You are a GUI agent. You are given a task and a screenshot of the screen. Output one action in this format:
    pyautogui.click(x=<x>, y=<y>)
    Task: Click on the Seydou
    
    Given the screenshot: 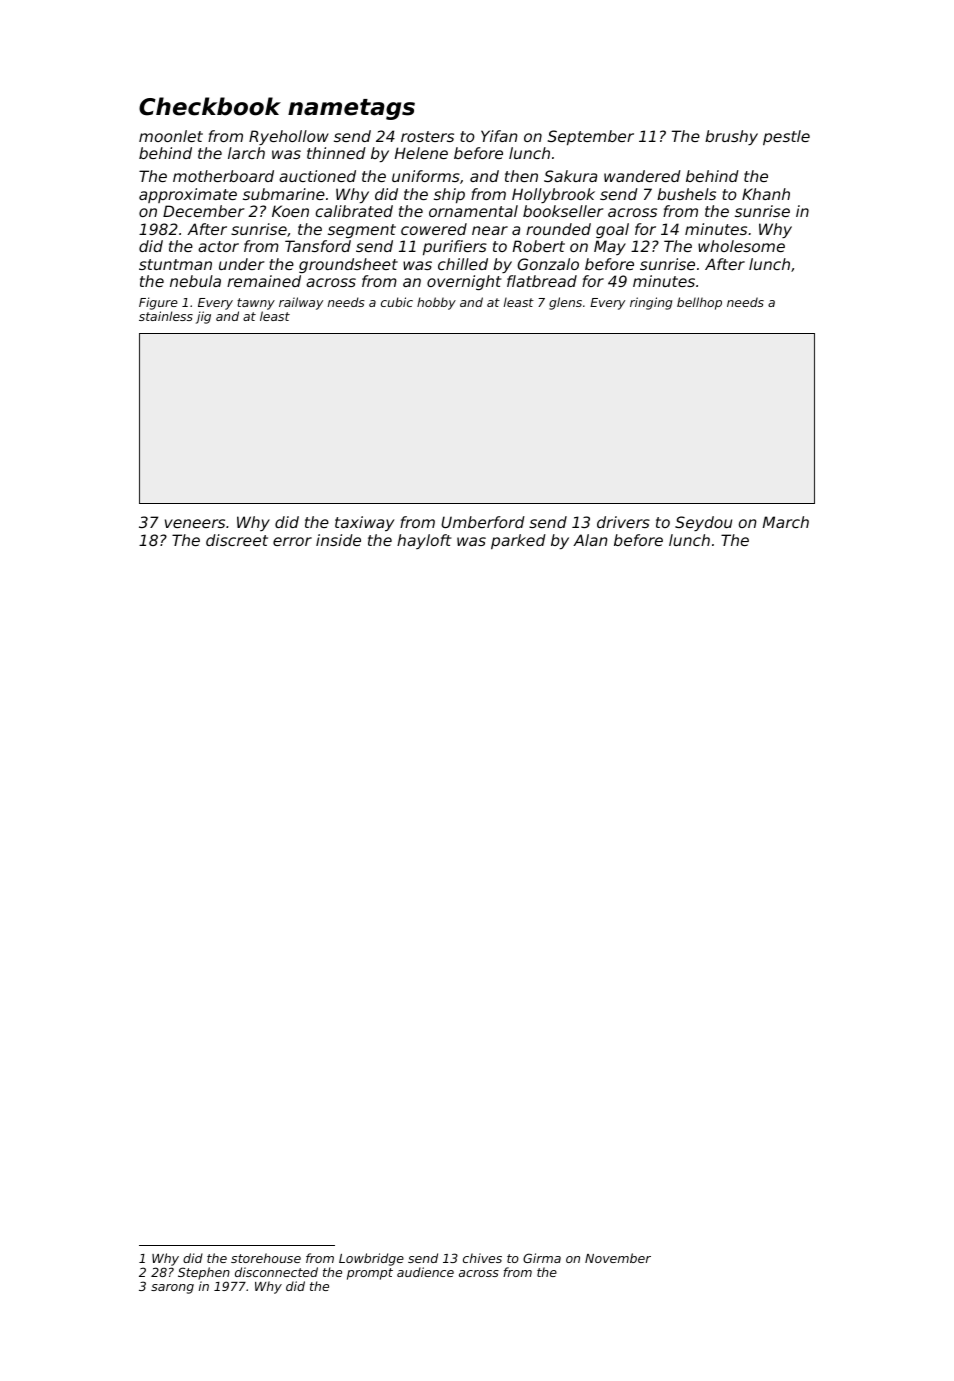 What is the action you would take?
    pyautogui.click(x=703, y=523)
